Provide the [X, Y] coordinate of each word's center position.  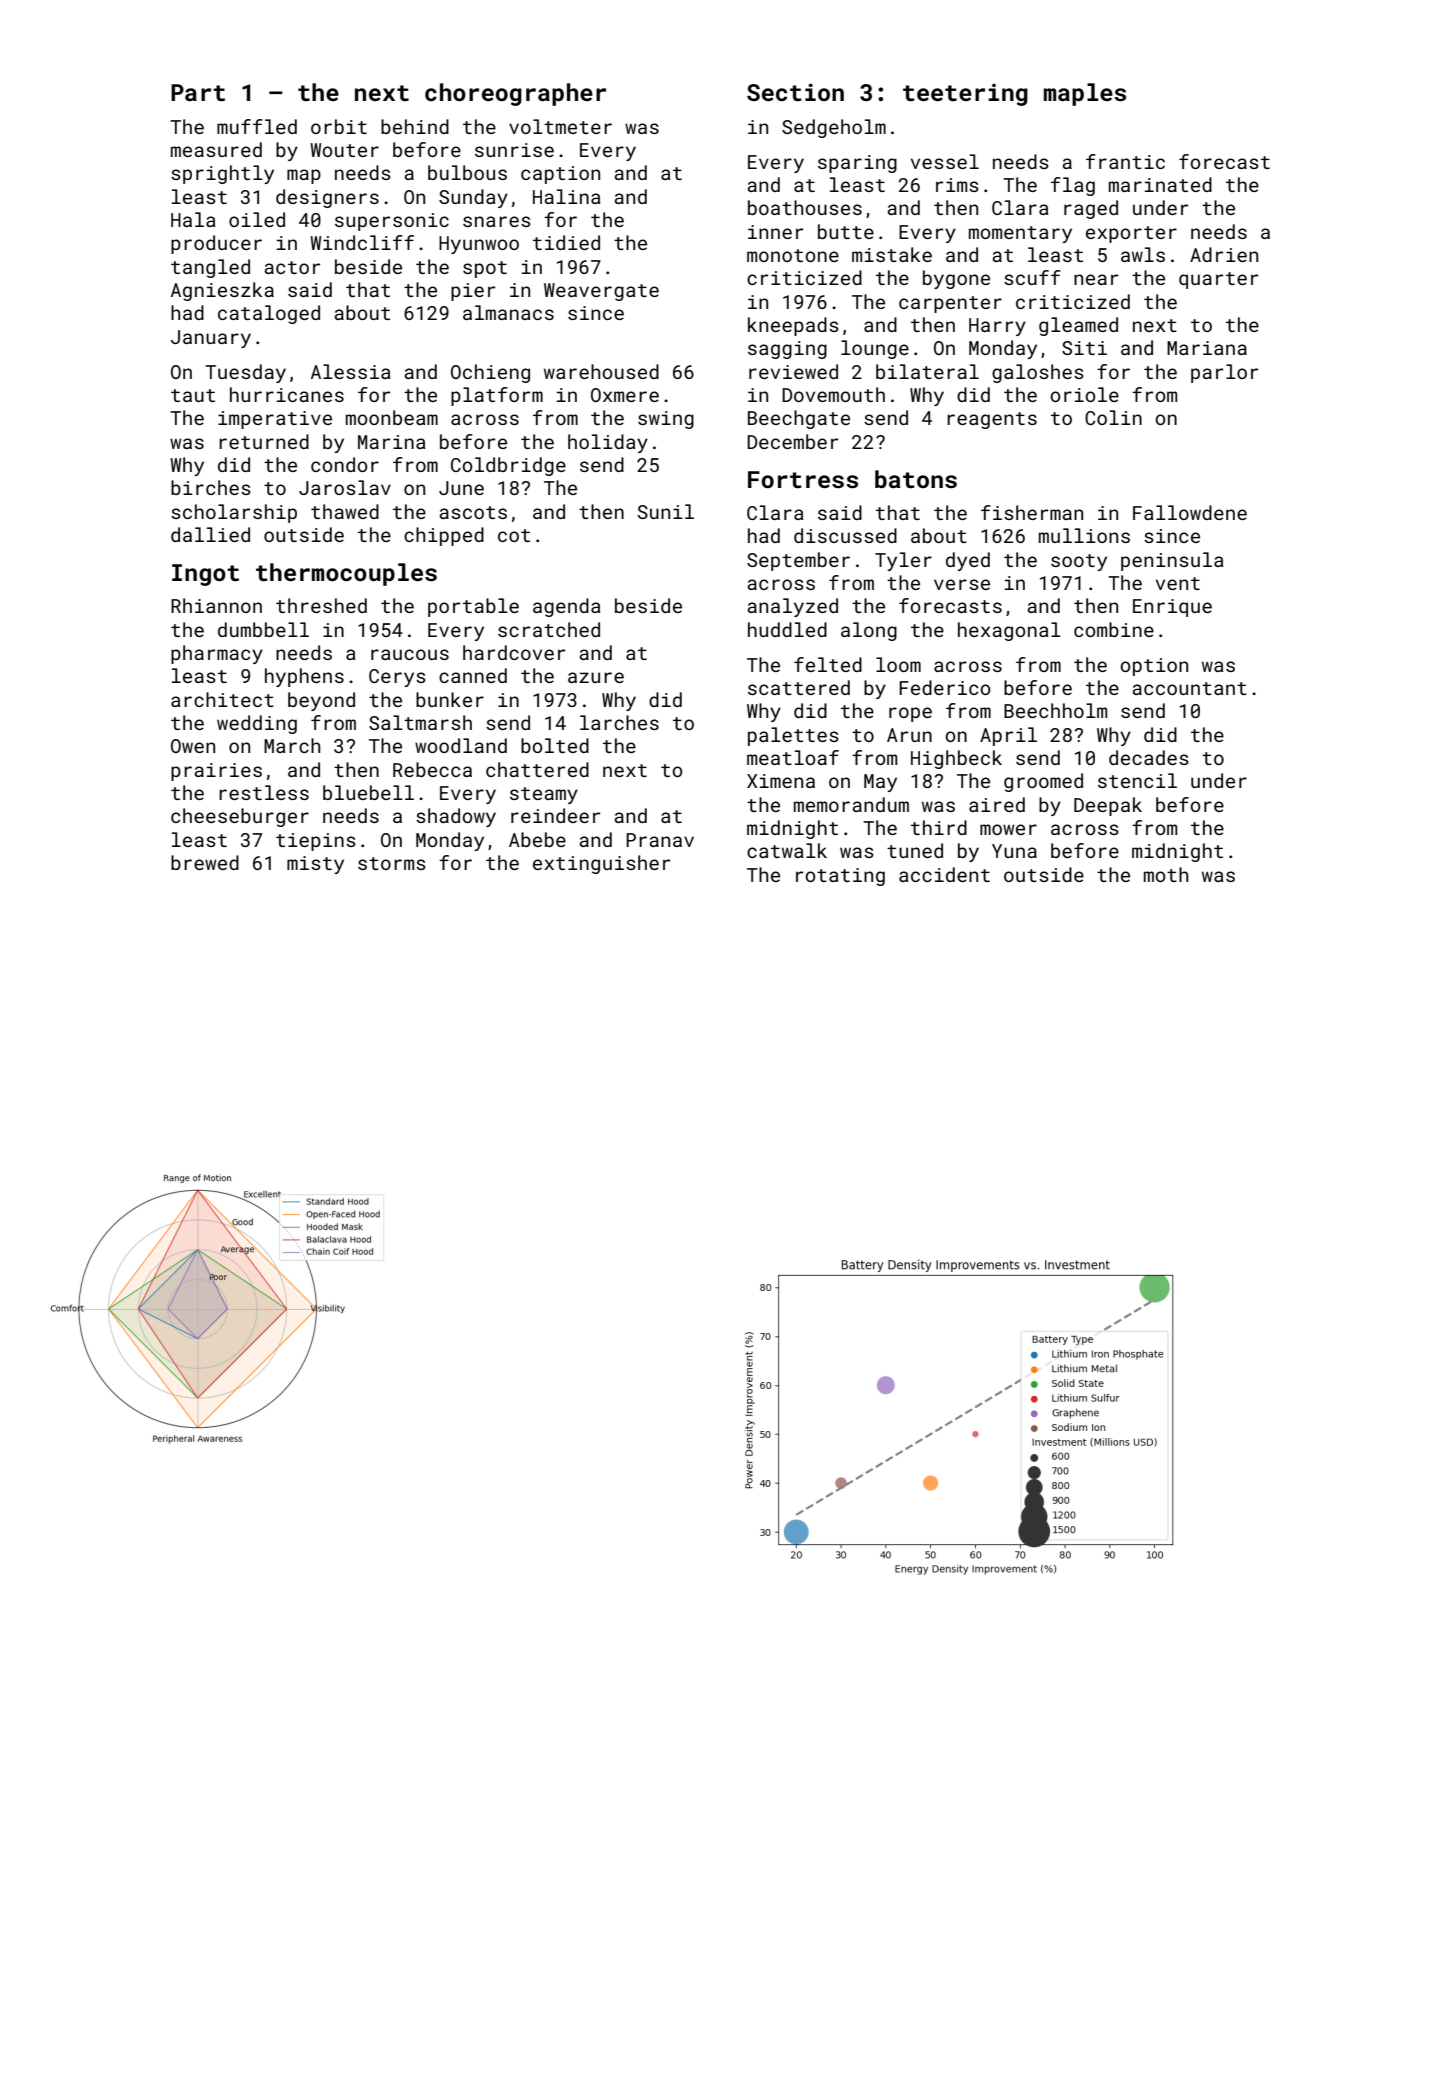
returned [264, 441]
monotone [793, 255]
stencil [1137, 780]
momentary [1020, 234]
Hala [193, 219]
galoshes [1038, 373]
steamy [544, 795]
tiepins [316, 842]
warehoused [601, 371]
